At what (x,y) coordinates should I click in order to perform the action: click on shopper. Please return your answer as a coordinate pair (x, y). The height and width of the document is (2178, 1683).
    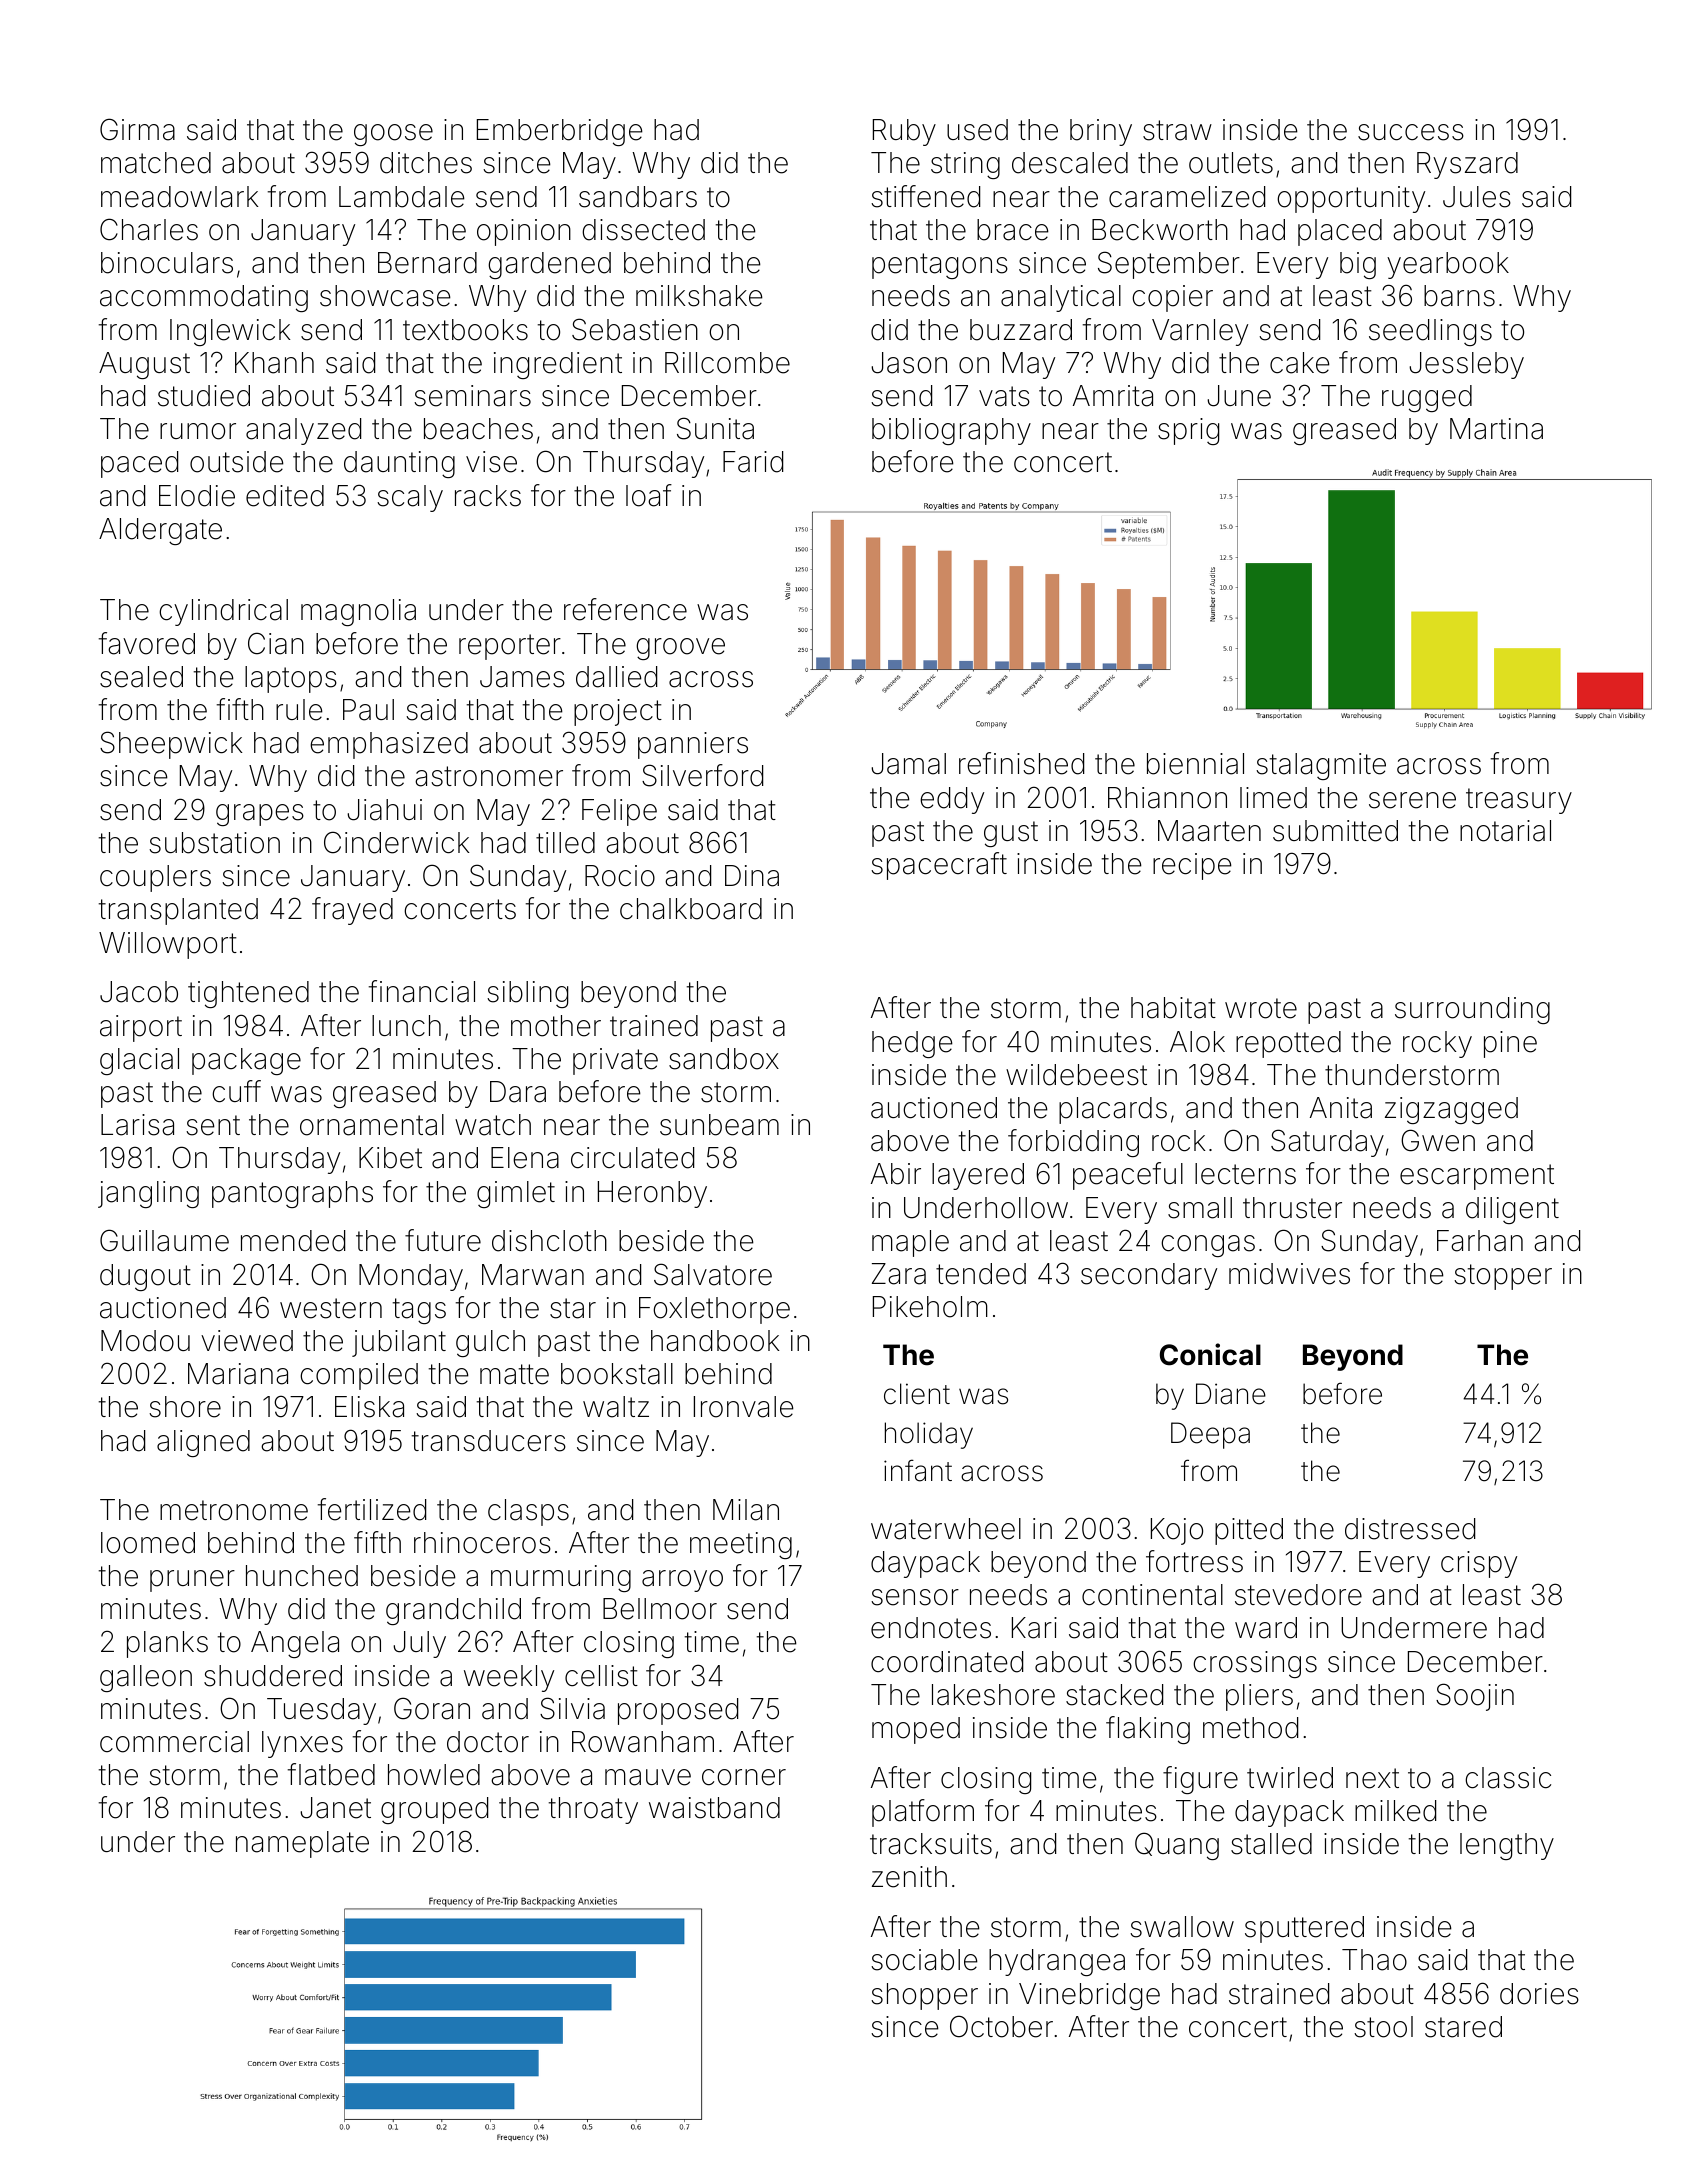
    Looking at the image, I should click on (924, 1996).
